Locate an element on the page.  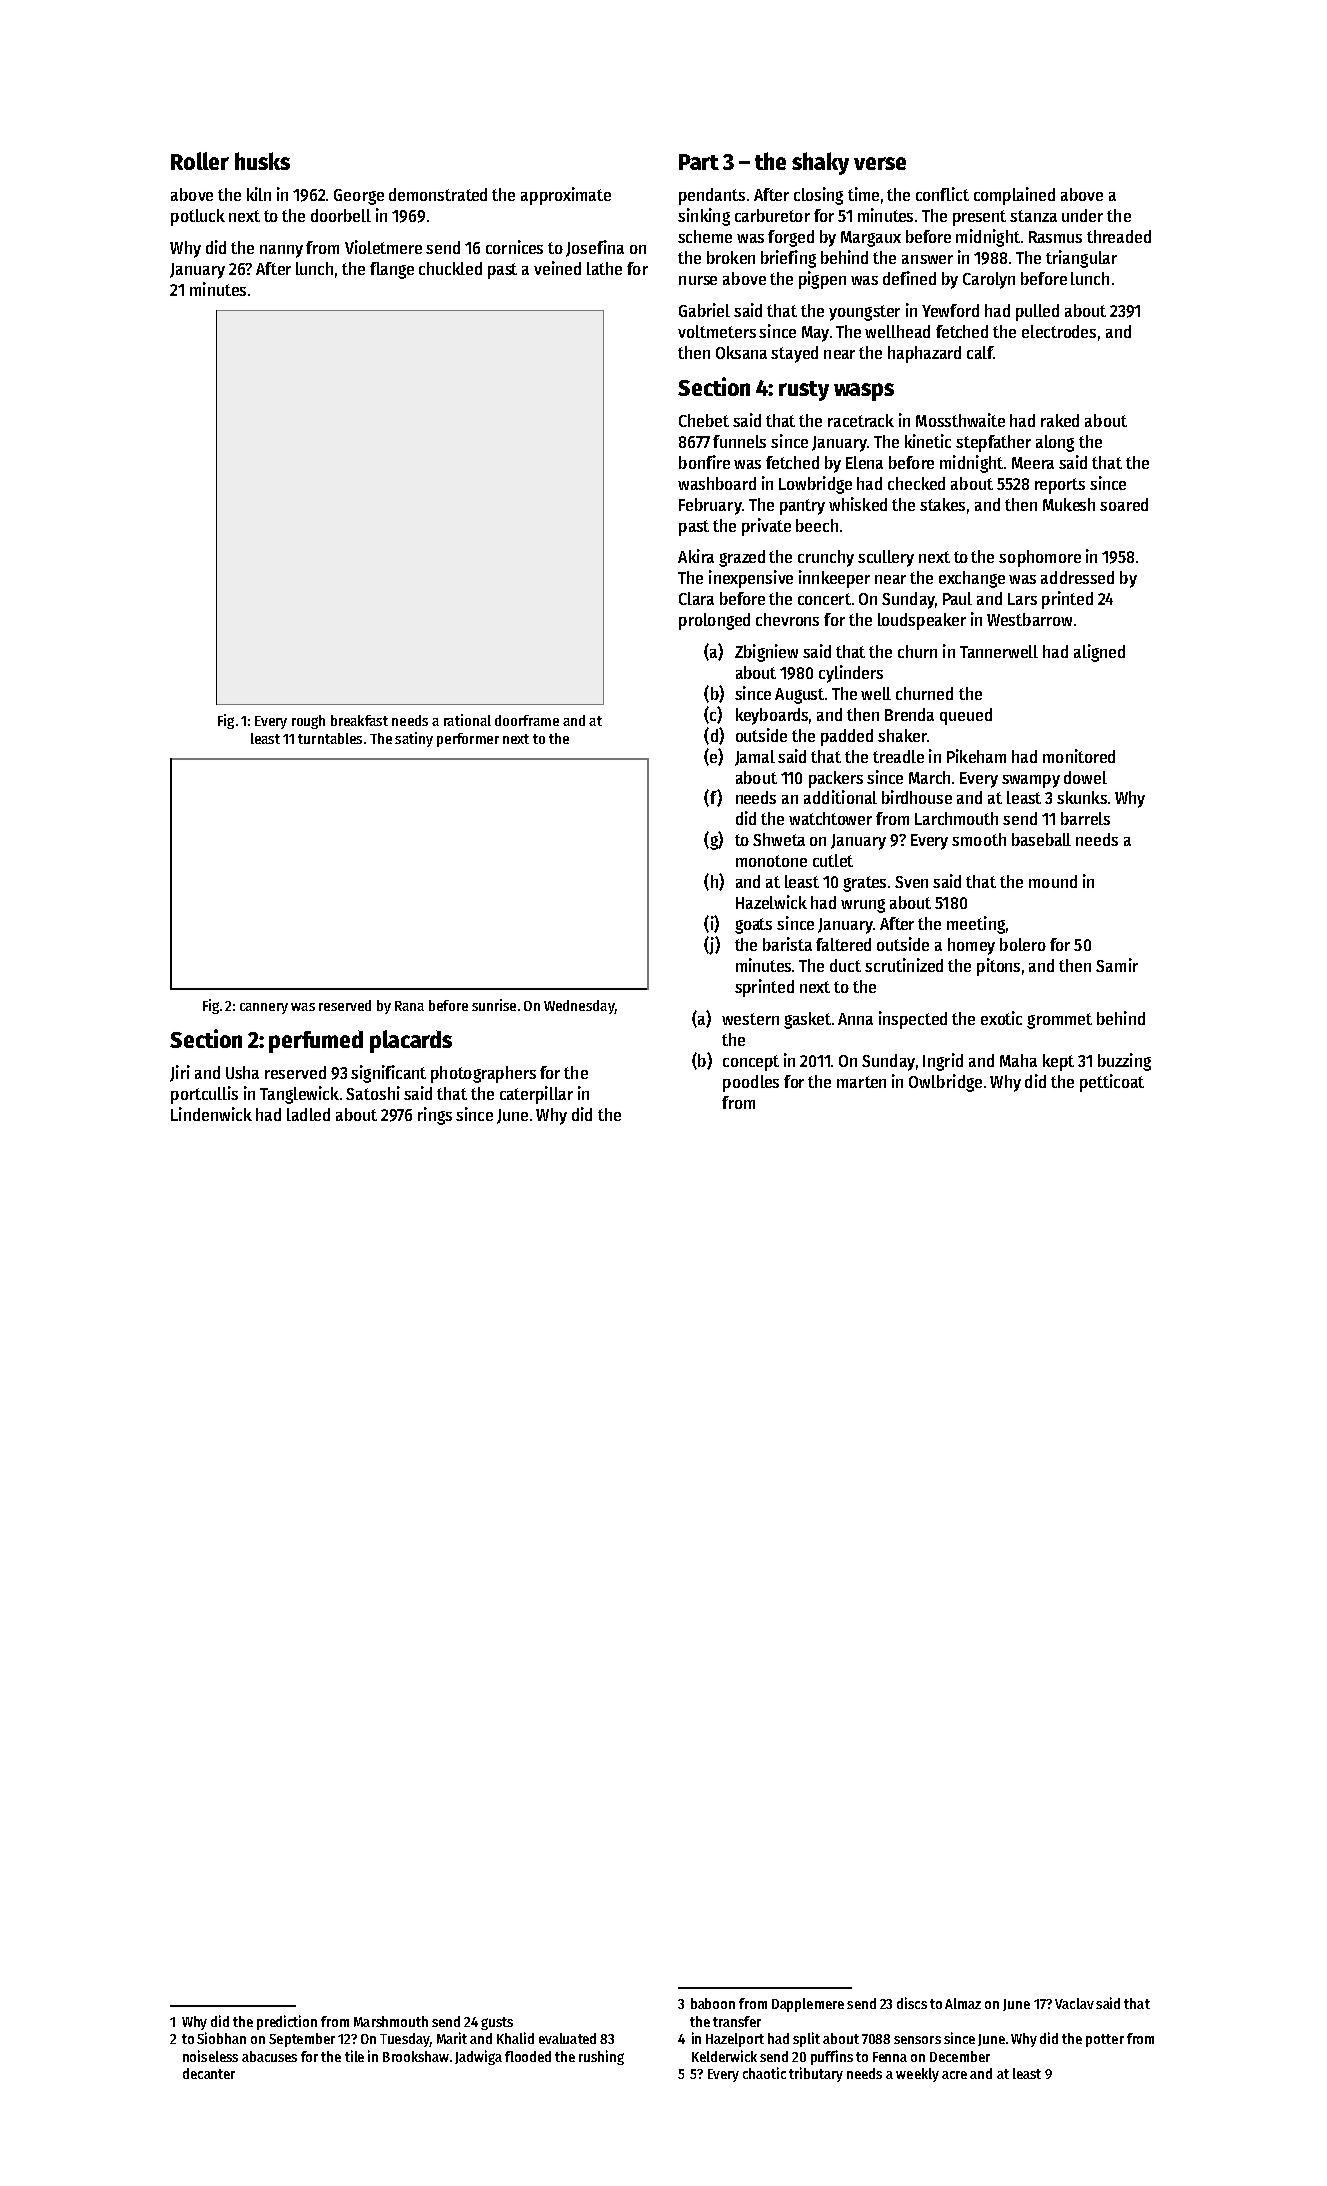
rushing is located at coordinates (601, 2057).
